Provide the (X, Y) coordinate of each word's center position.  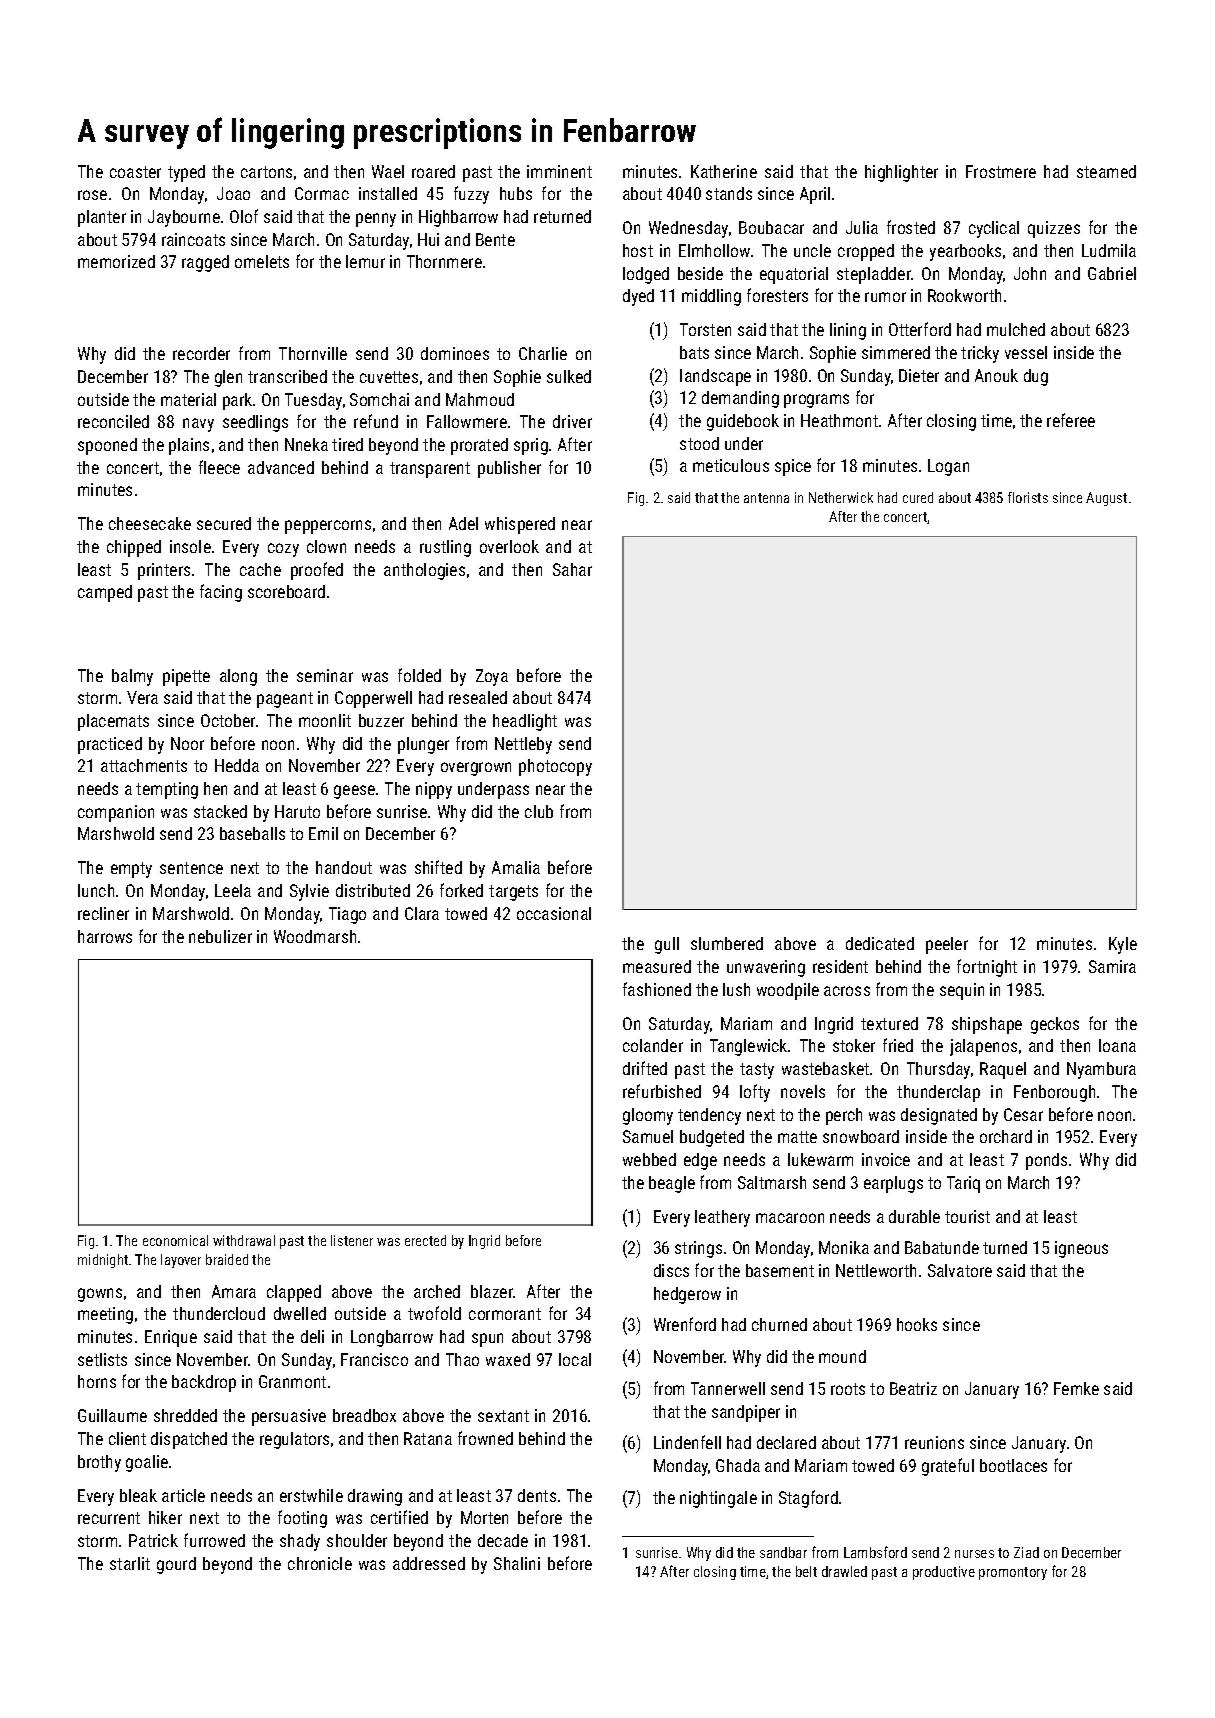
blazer (492, 1291)
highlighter (901, 173)
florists (1028, 497)
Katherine (724, 171)
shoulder (357, 1540)
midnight (103, 1261)
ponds (1046, 1161)
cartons (266, 172)
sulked (569, 376)
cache (260, 569)
